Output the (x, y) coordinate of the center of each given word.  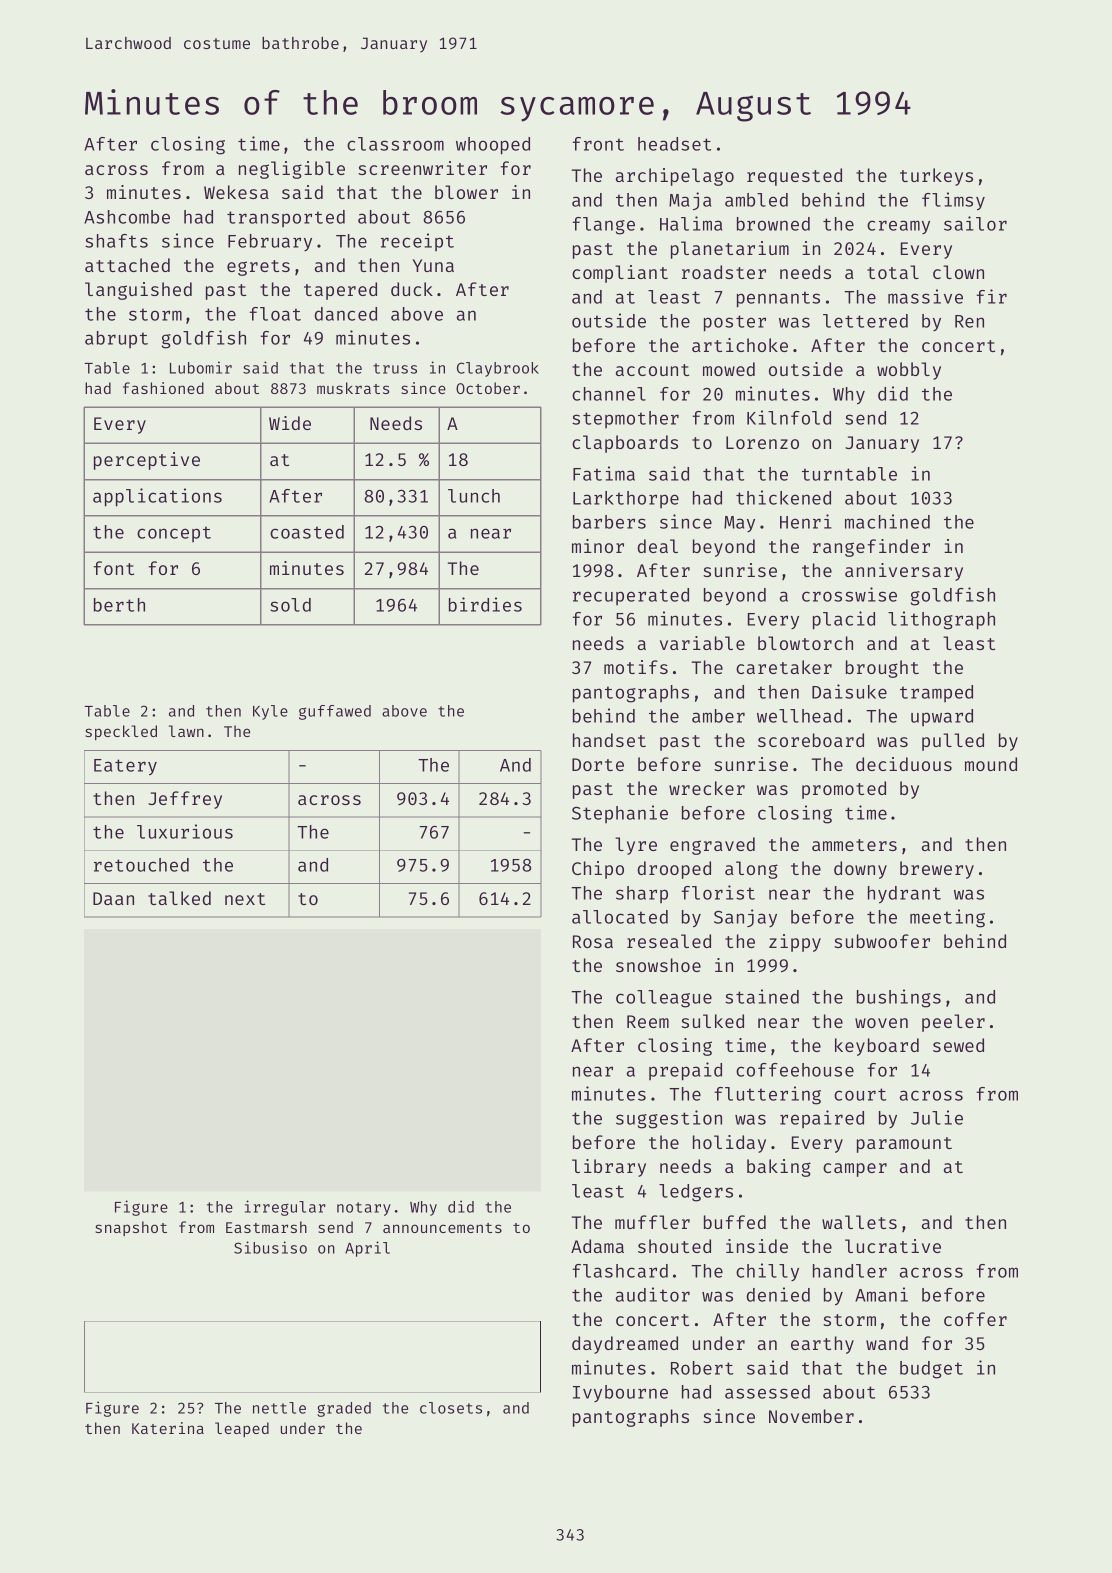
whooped (493, 146)
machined (887, 521)
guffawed (335, 712)
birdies (485, 604)
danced (346, 314)
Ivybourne (620, 1393)
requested (794, 177)
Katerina (168, 1428)
